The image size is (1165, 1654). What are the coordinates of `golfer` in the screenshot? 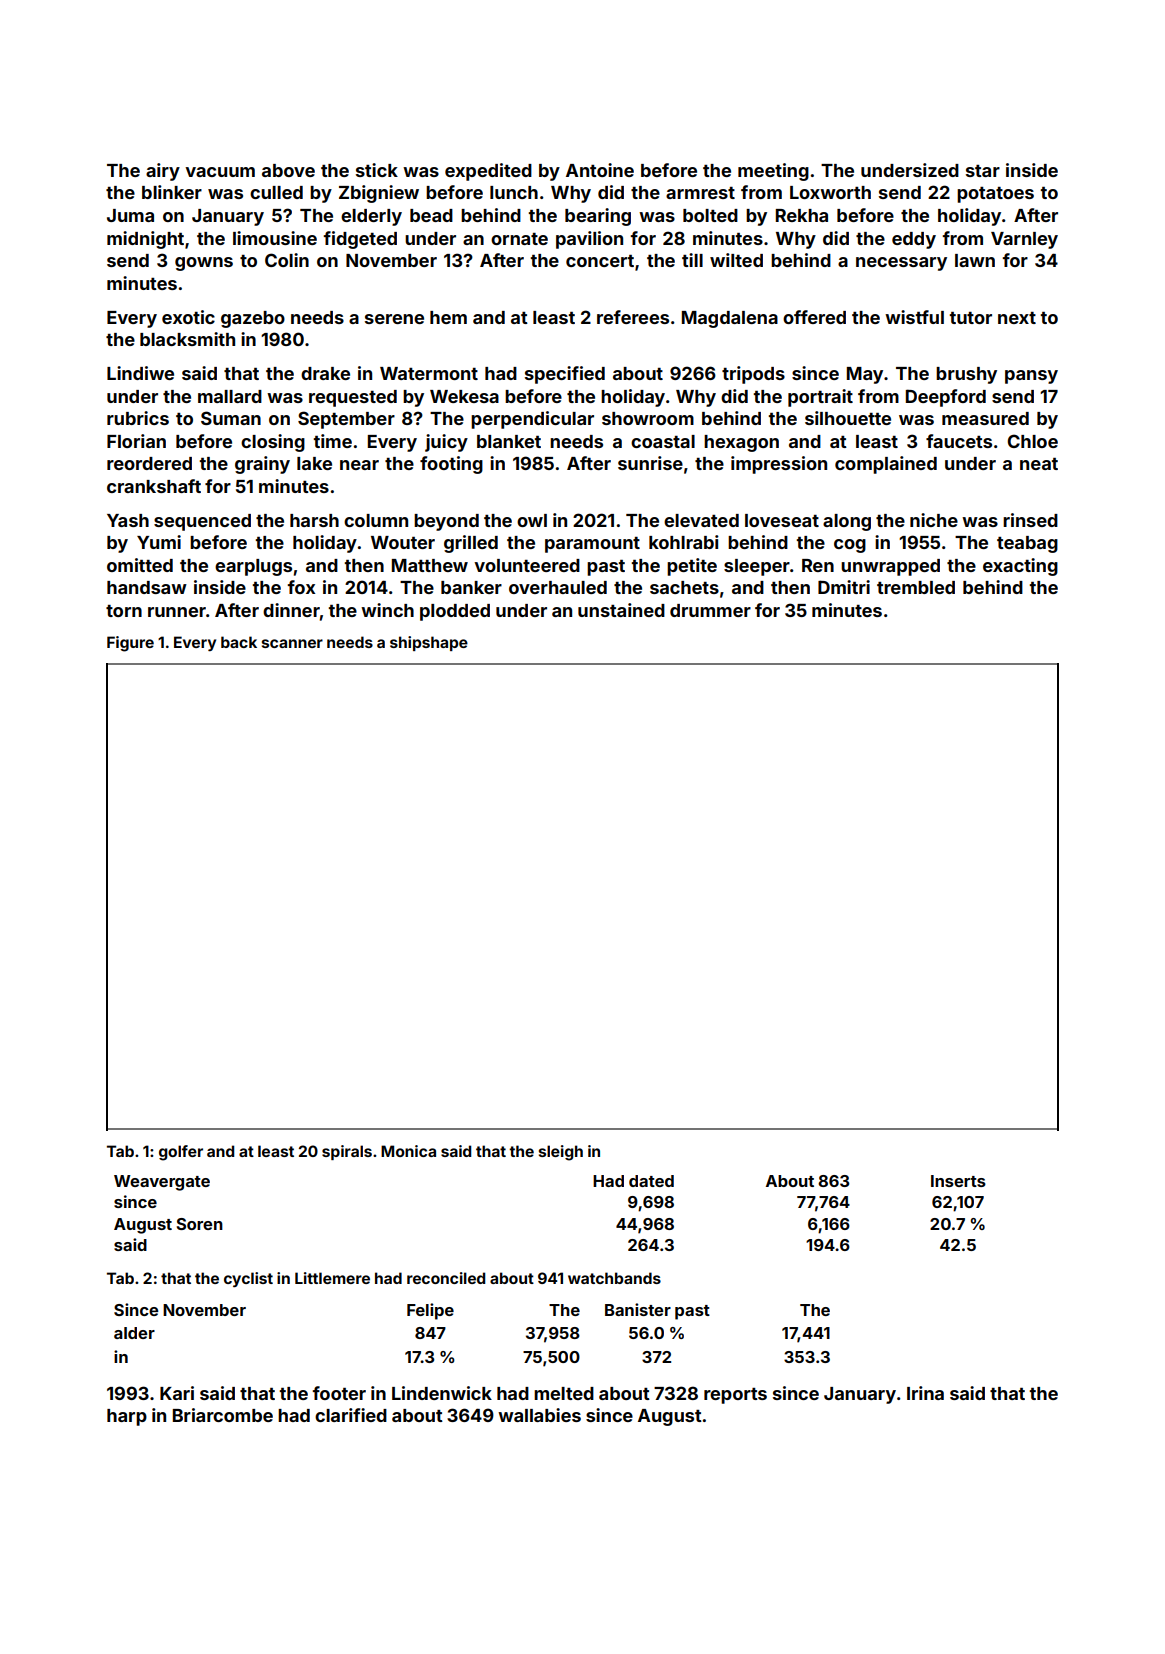 It's located at (181, 1153).
